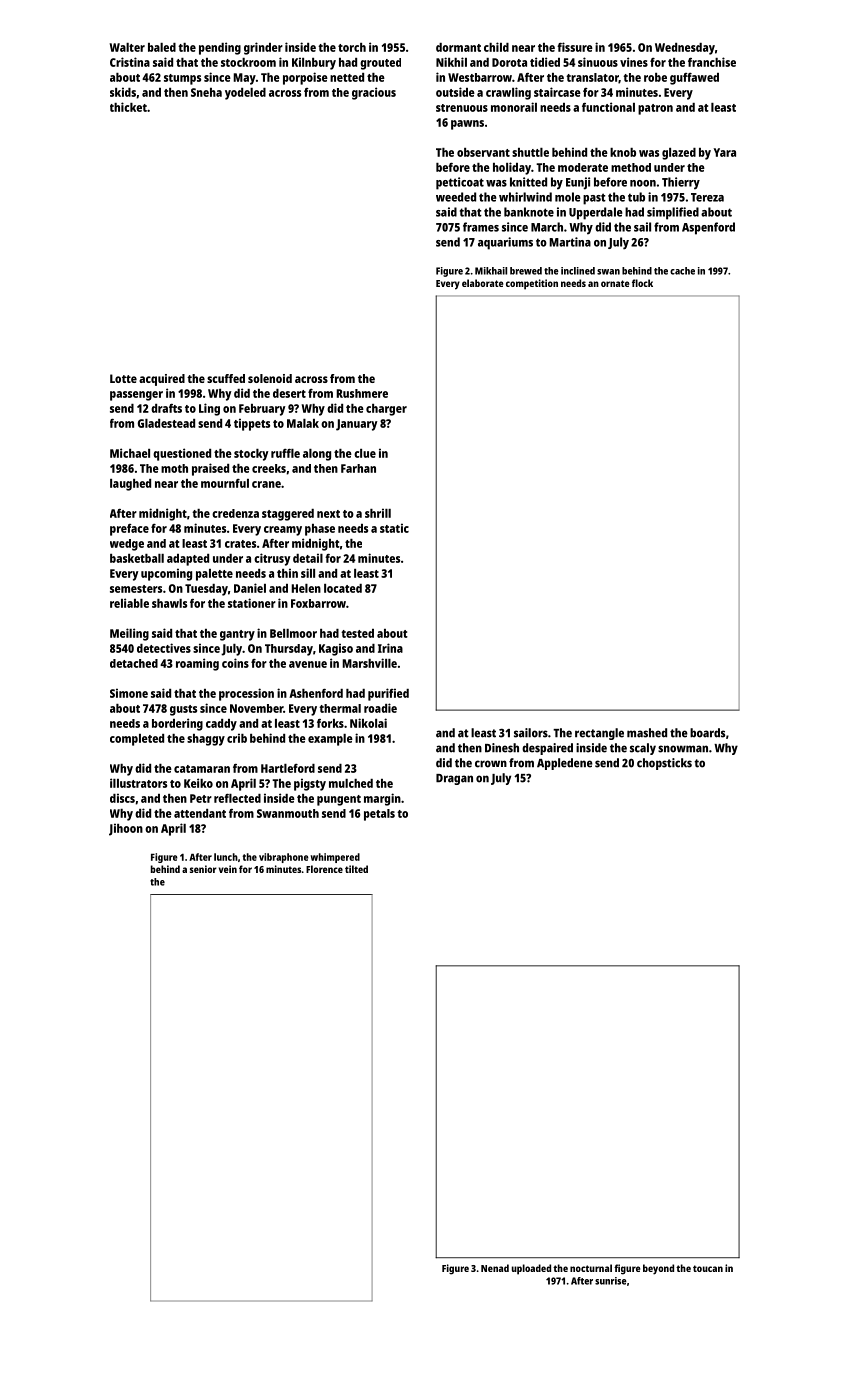 The height and width of the document is (1400, 849). I want to click on November, so click(256, 708).
